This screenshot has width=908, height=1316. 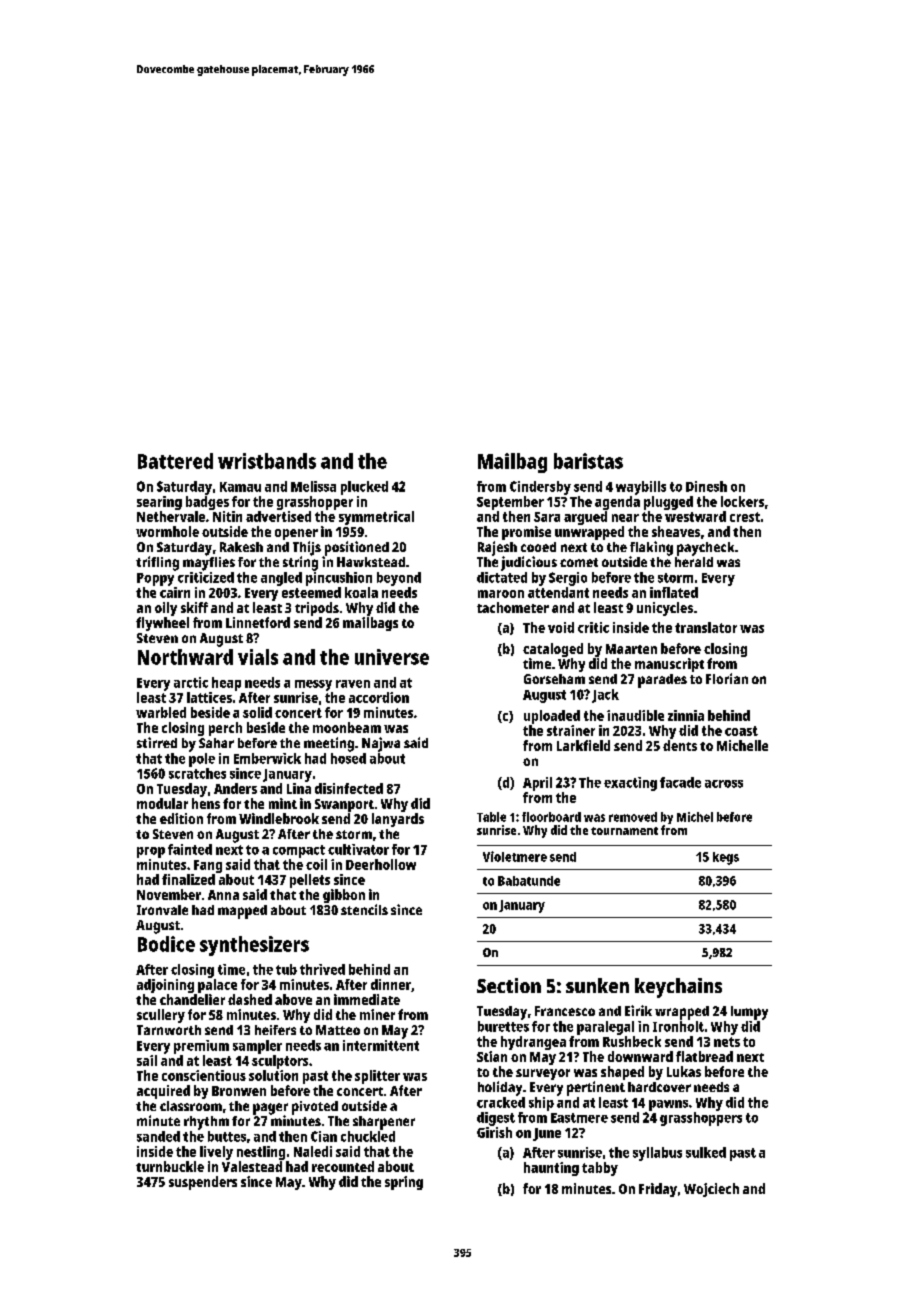 I want to click on kegs, so click(x=726, y=858).
